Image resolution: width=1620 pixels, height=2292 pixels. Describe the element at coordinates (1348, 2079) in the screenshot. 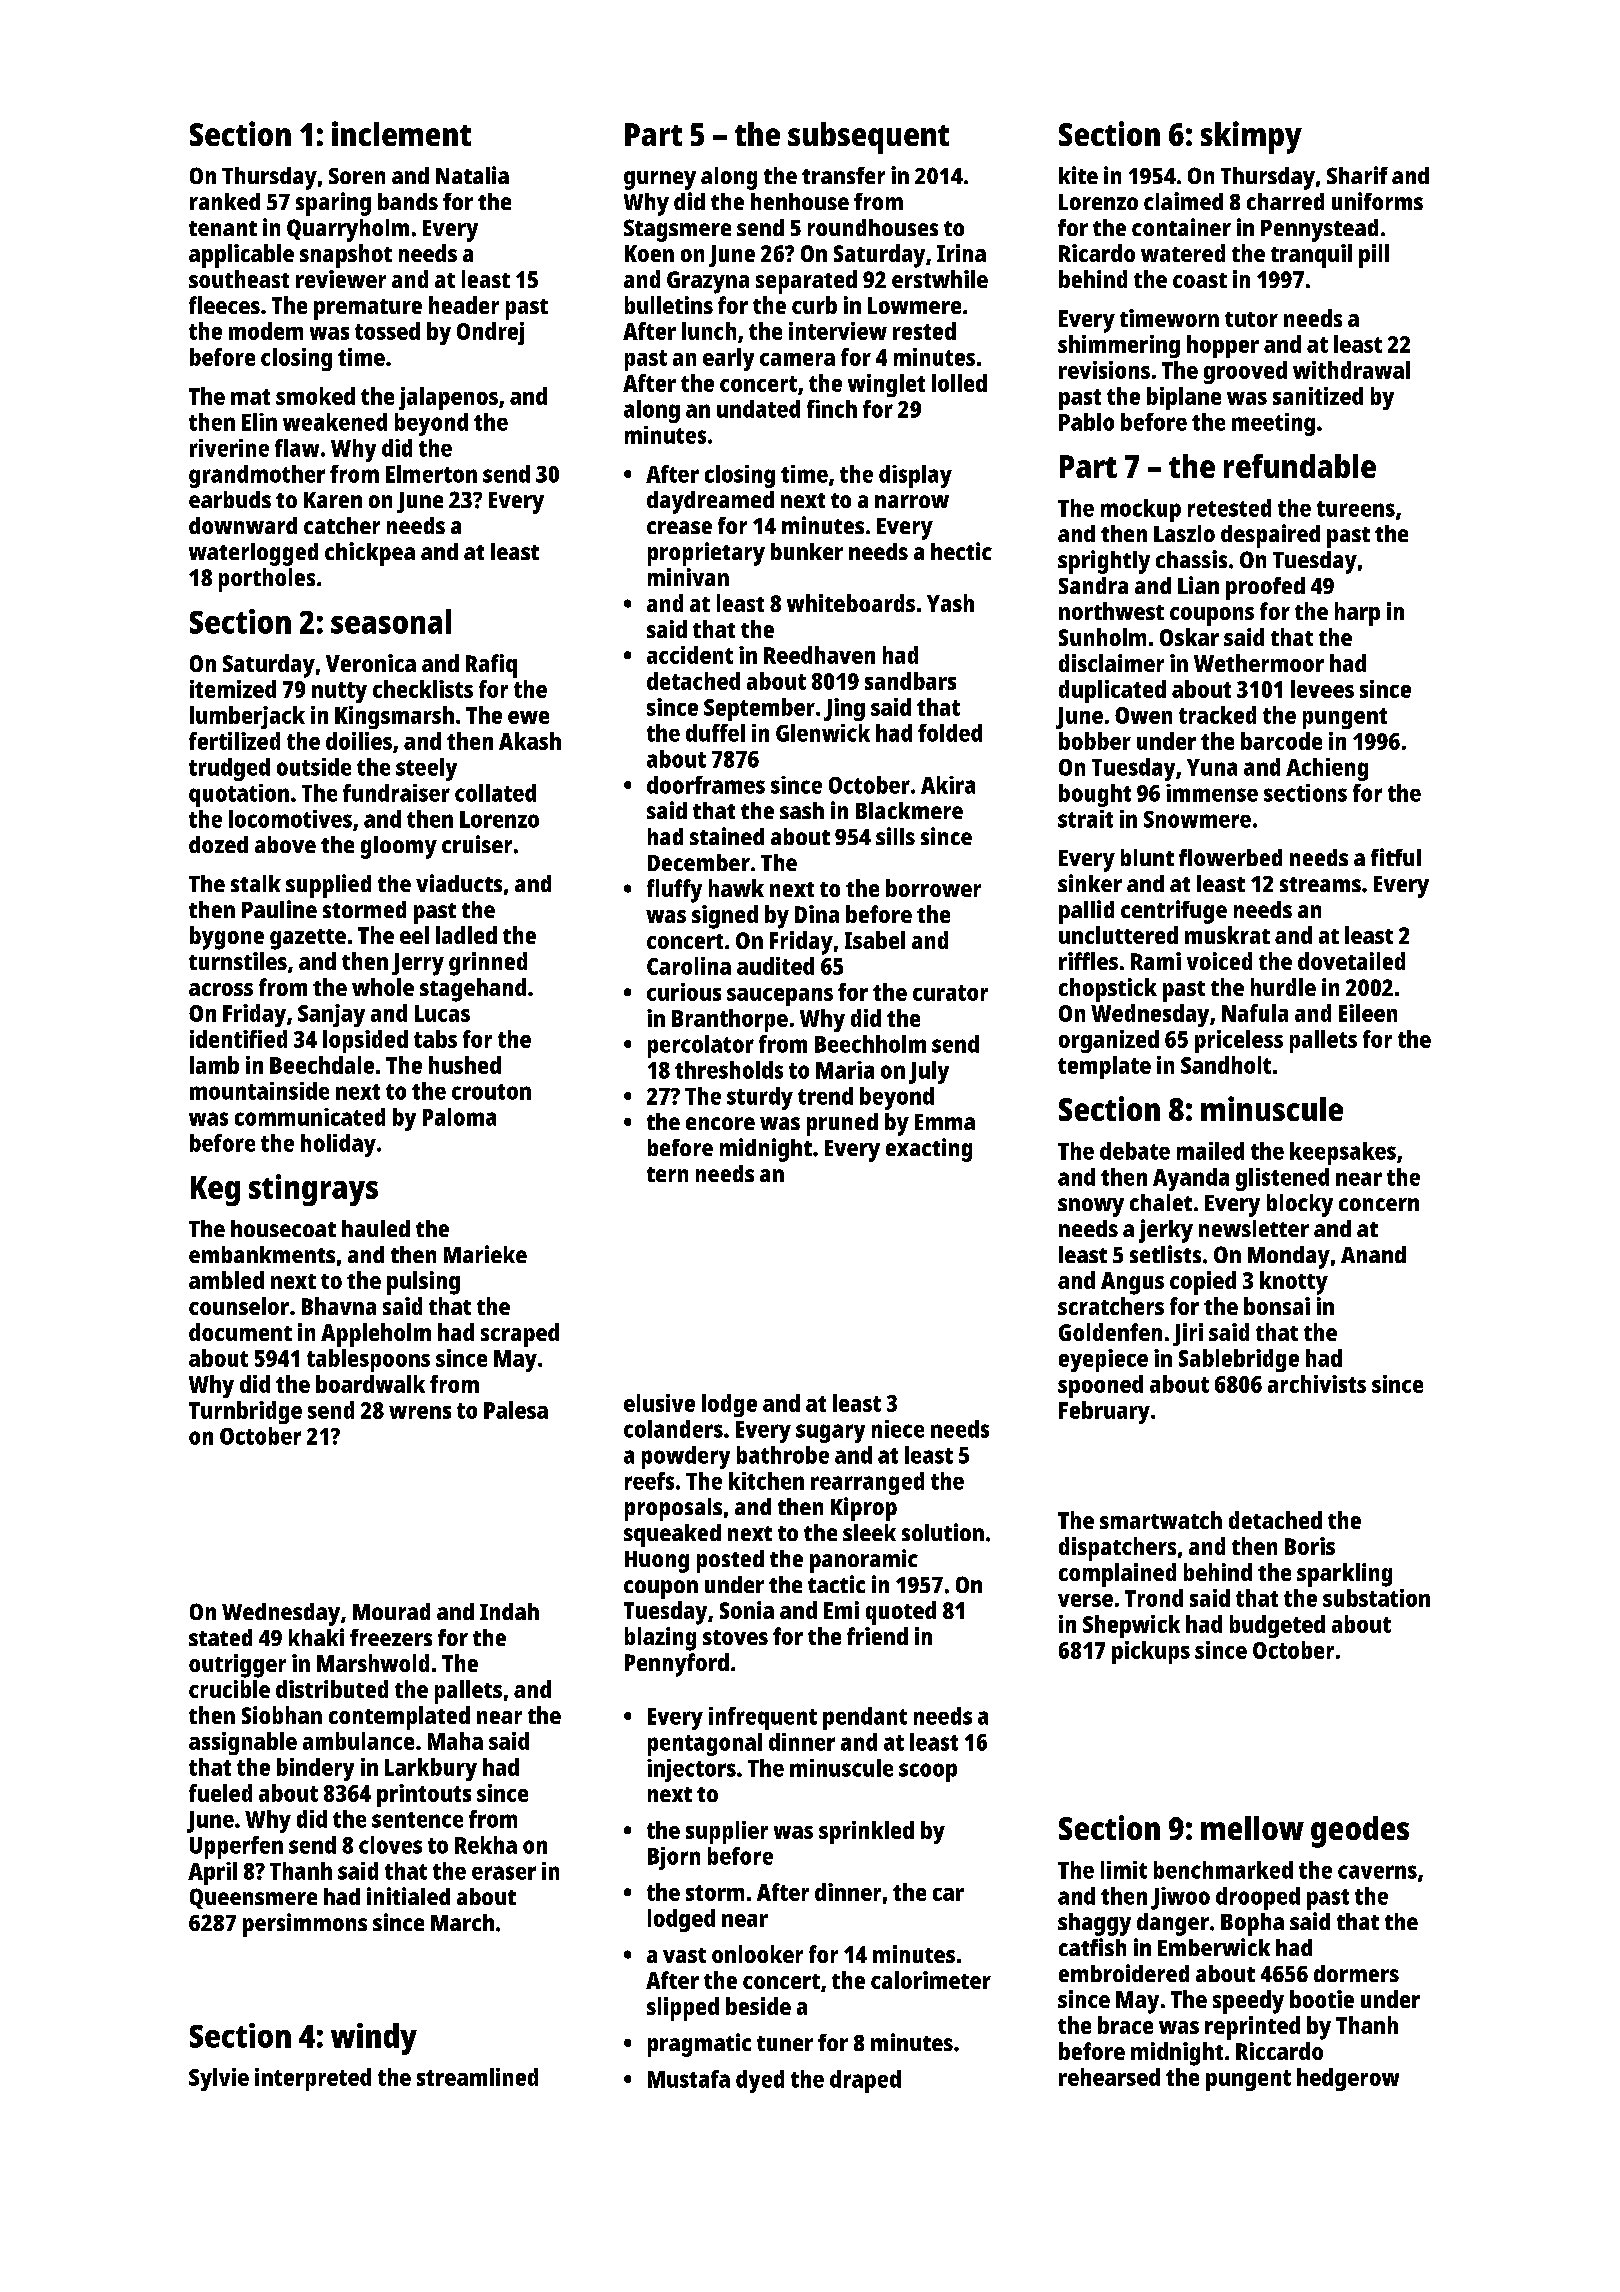

I see `hedgerow` at that location.
